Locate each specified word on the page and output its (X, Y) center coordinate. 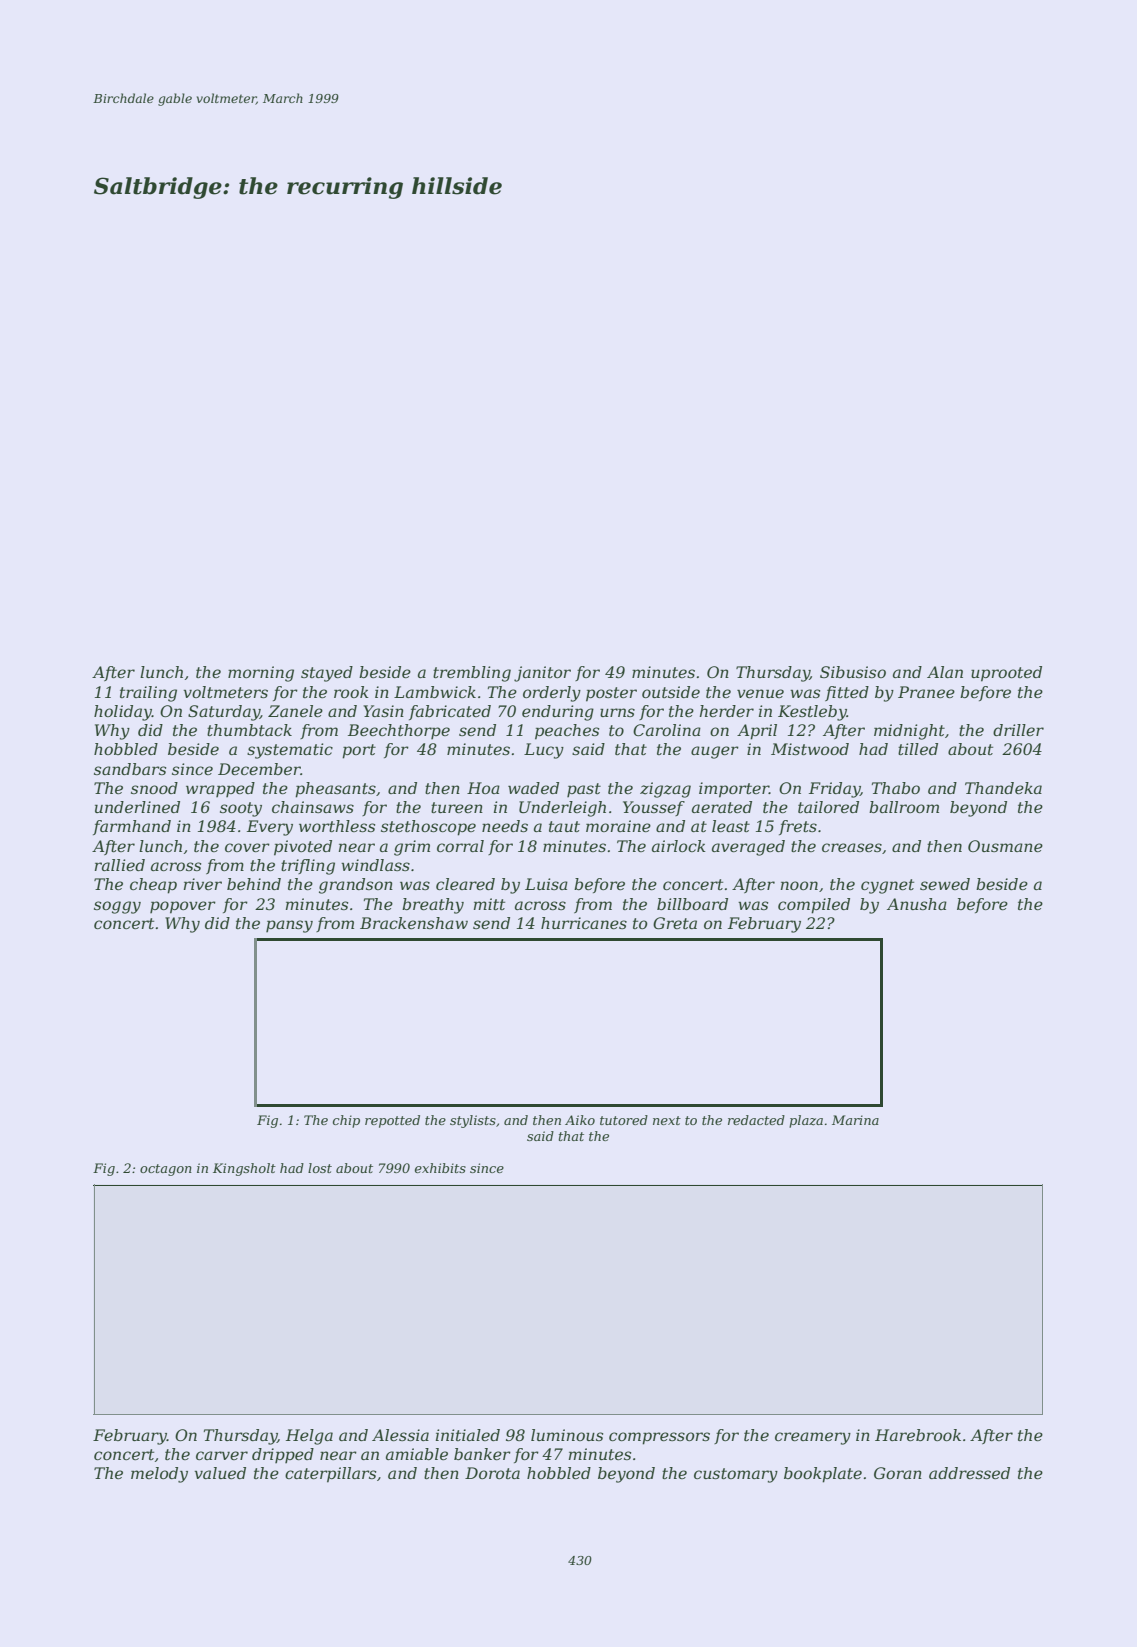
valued (220, 1473)
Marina (855, 1120)
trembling (472, 674)
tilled (918, 749)
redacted (756, 1120)
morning (261, 674)
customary (736, 1475)
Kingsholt (244, 1169)
